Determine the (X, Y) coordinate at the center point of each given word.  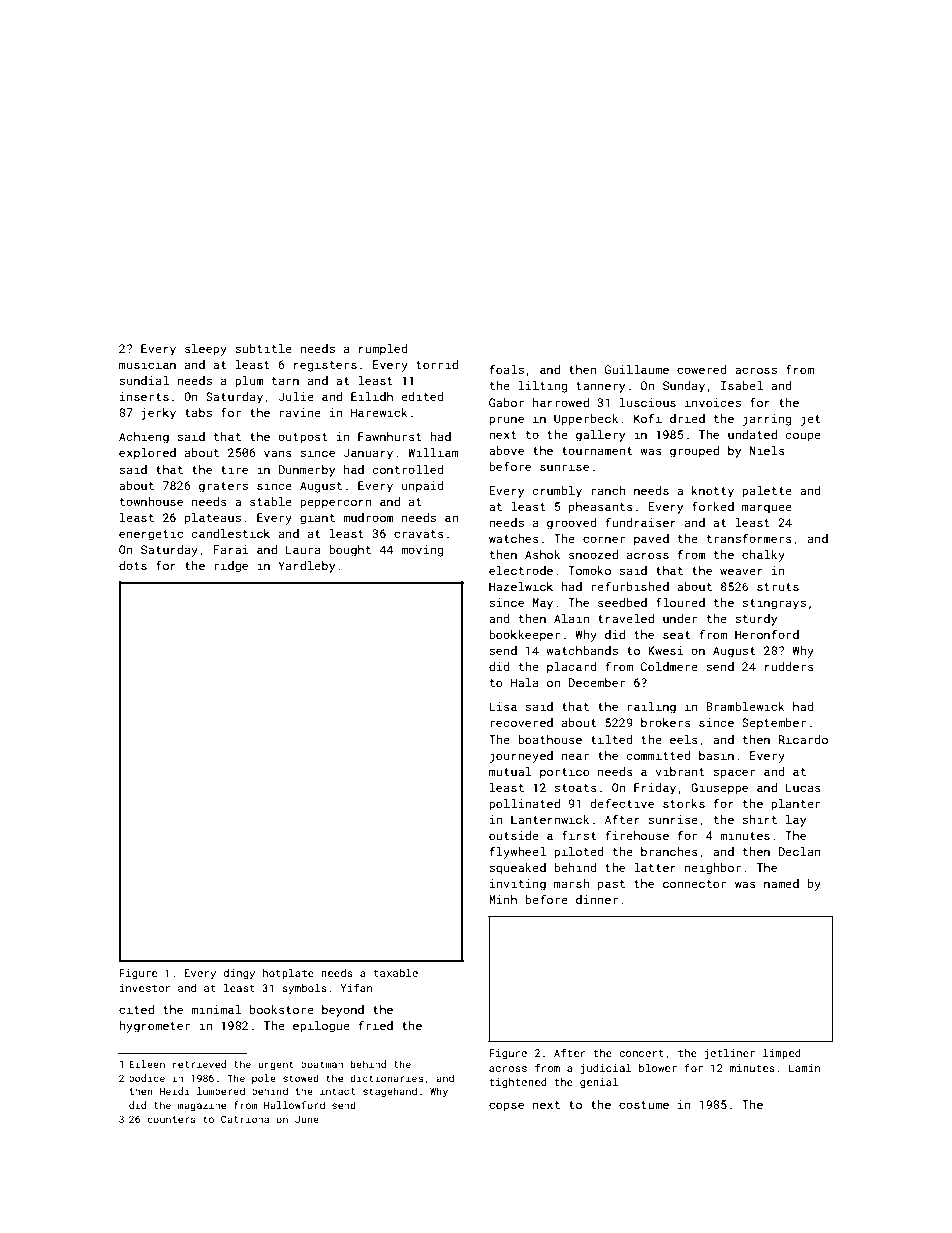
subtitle (263, 348)
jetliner (730, 1054)
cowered (702, 369)
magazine (202, 1106)
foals (507, 369)
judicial (606, 1069)
